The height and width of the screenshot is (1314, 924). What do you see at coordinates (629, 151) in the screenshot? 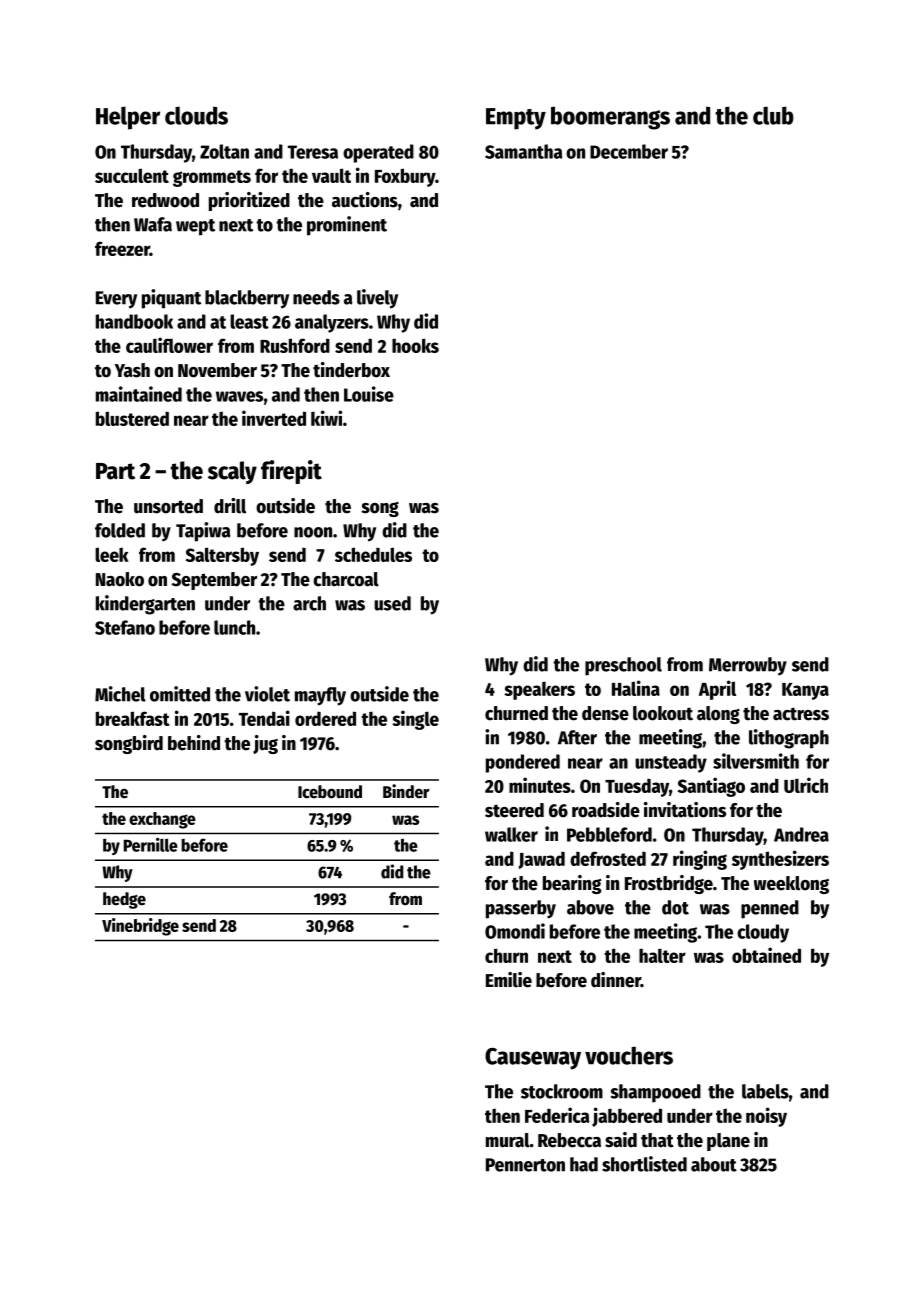
I see `December` at bounding box center [629, 151].
